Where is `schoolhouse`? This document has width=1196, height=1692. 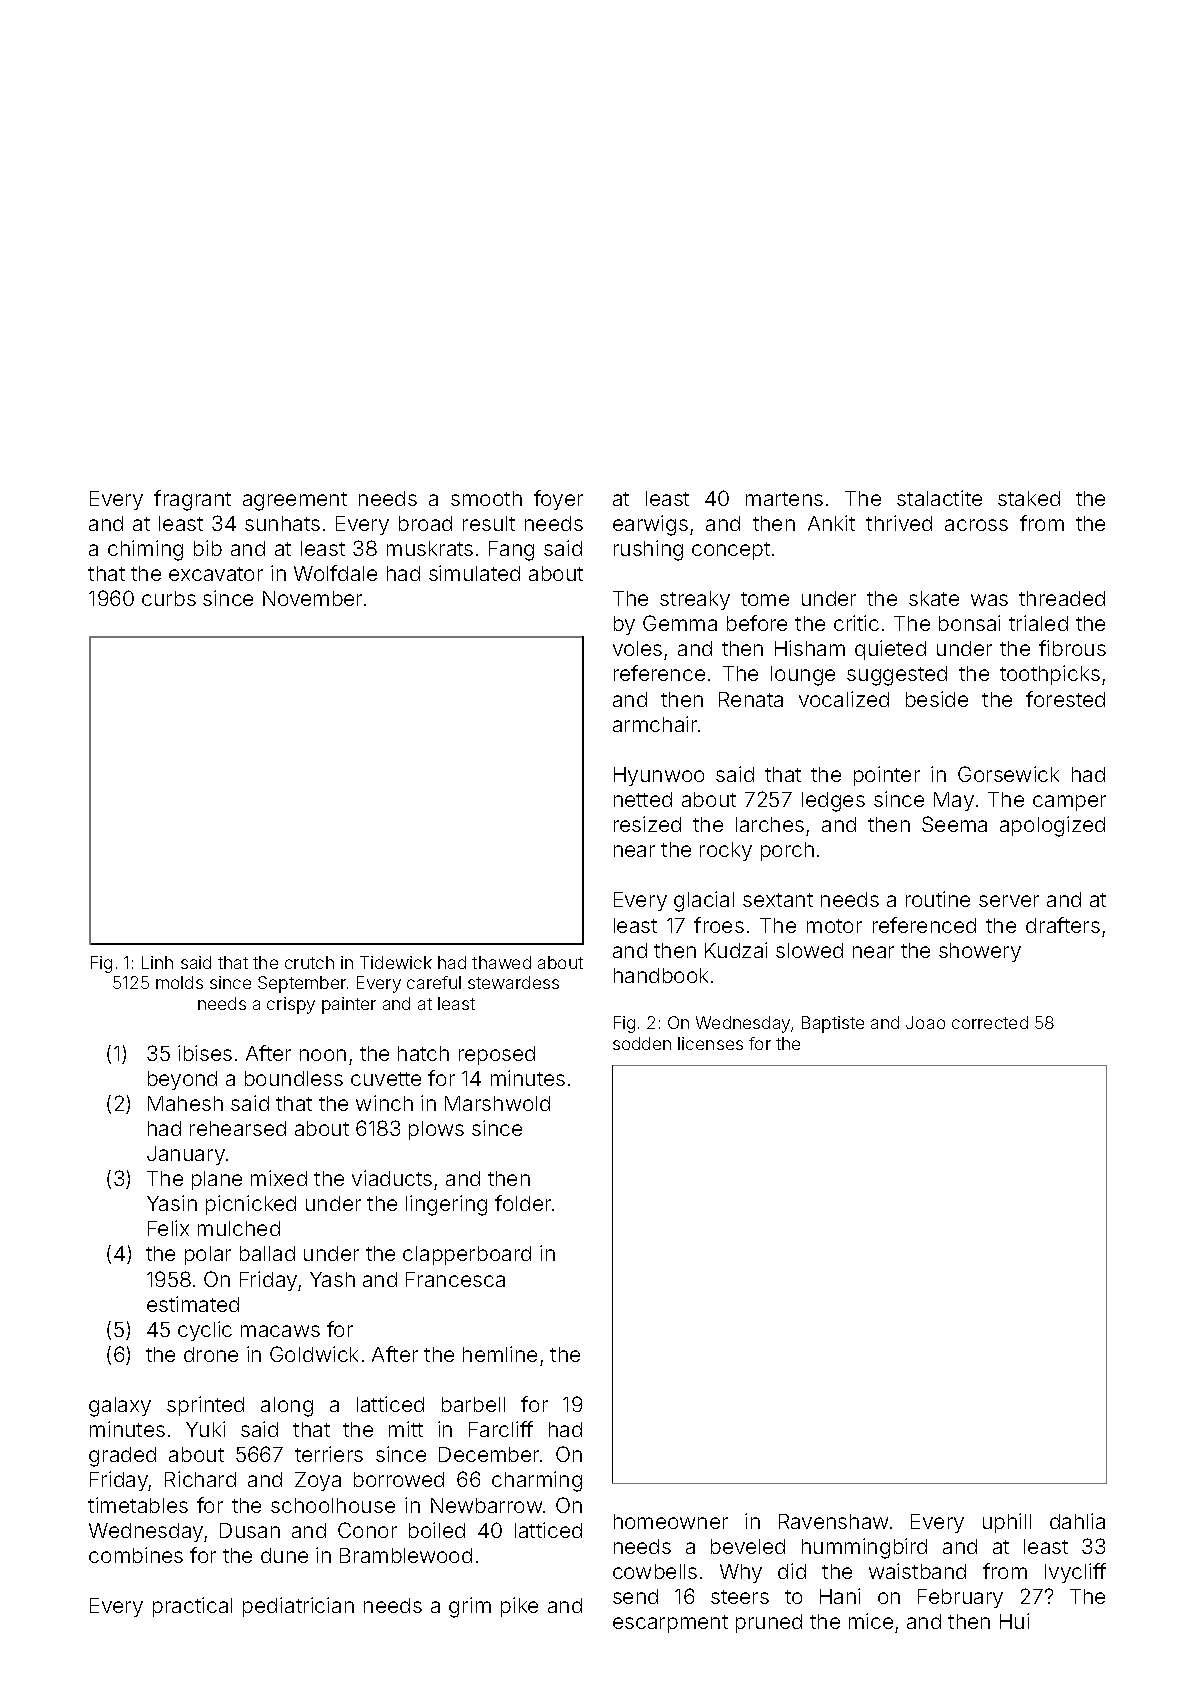 schoolhouse is located at coordinates (333, 1505).
